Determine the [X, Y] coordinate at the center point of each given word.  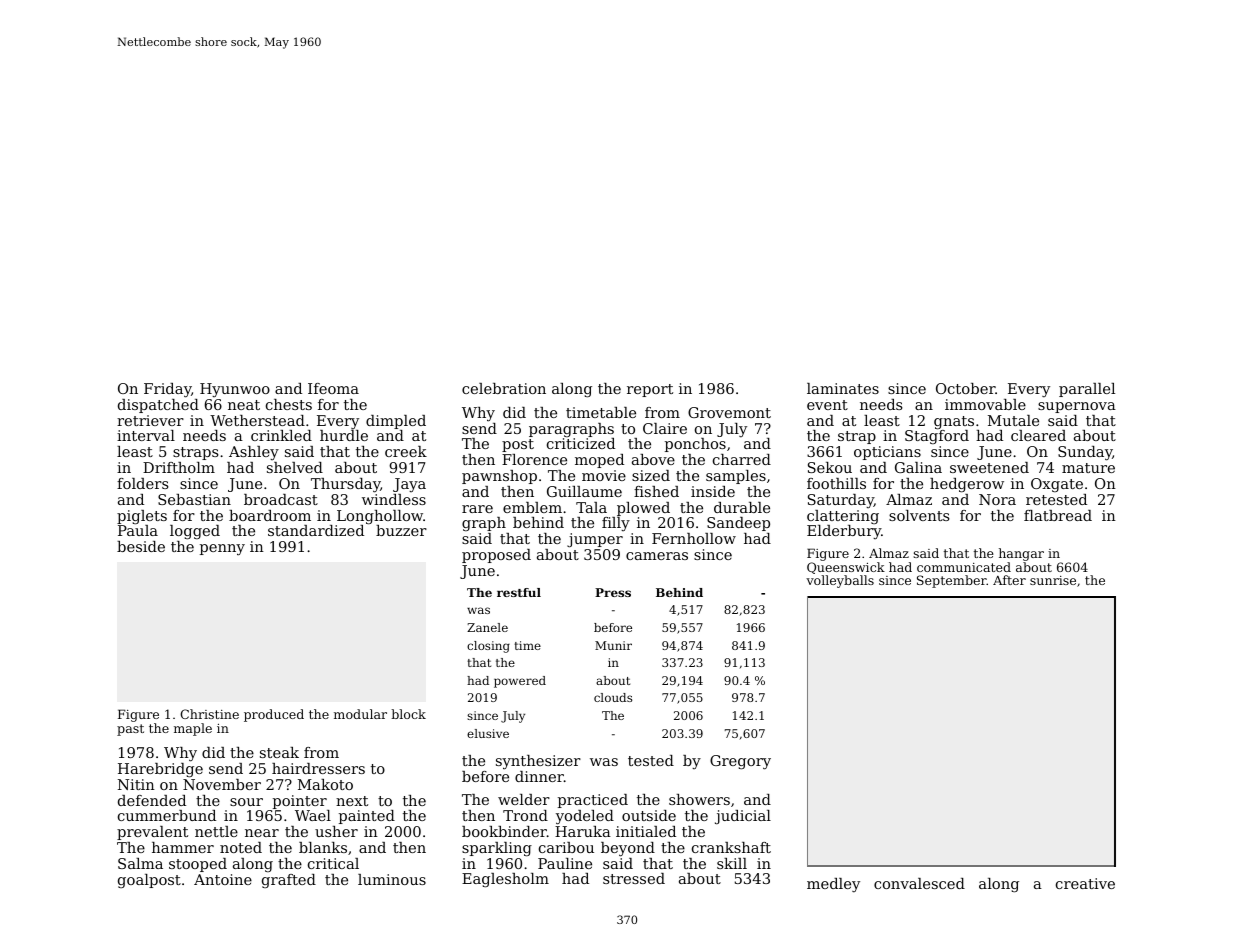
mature [1088, 468]
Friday [167, 390]
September [952, 581]
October [965, 388]
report [650, 390]
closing [488, 647]
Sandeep [738, 524]
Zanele [487, 627]
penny [222, 550]
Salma [140, 863]
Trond [525, 815]
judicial [743, 817]
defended [152, 800]
